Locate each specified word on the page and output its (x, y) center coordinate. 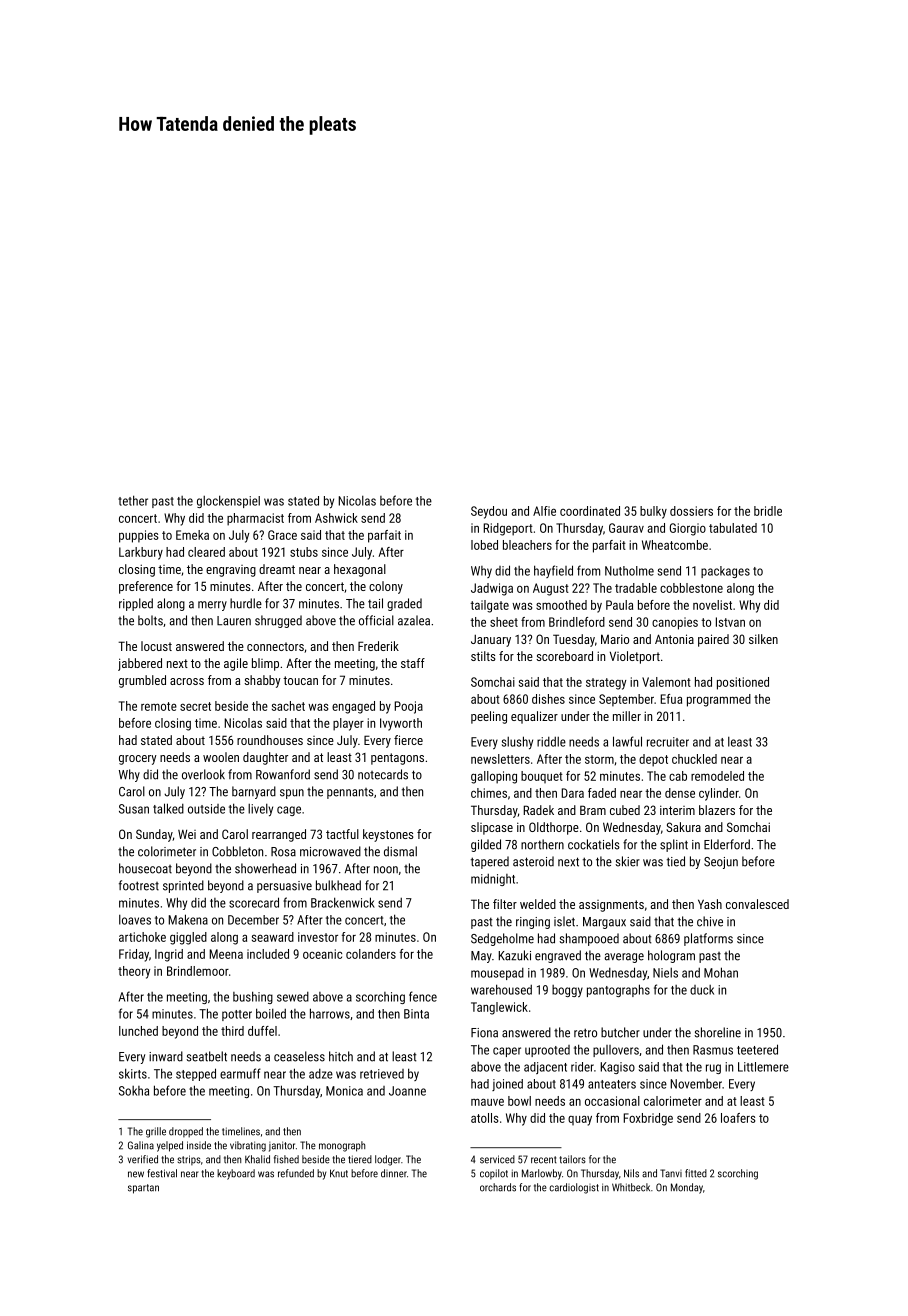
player (348, 724)
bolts (150, 620)
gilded (486, 845)
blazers (717, 810)
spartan (143, 1189)
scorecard (254, 902)
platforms (708, 939)
